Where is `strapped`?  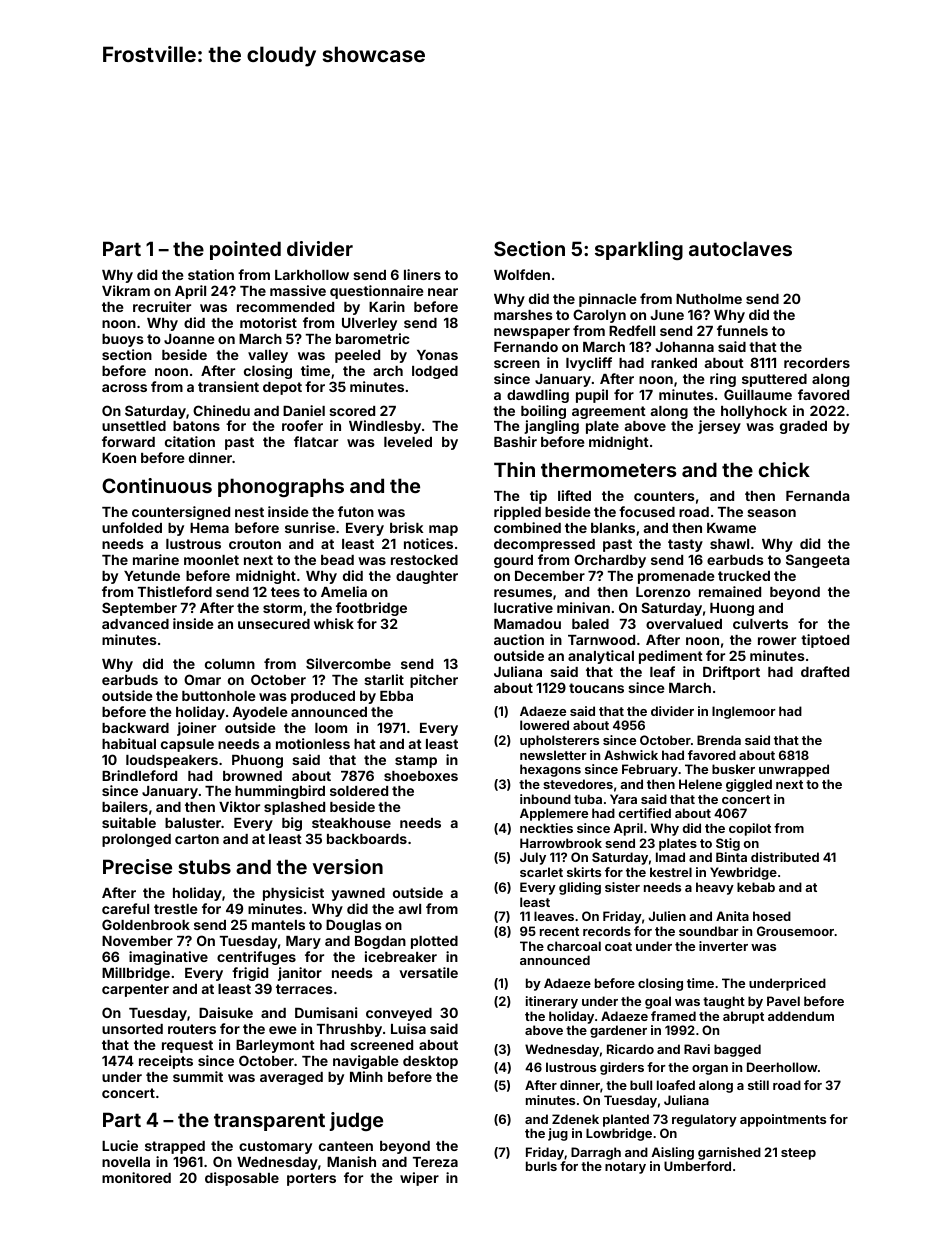
strapped is located at coordinates (175, 1147).
